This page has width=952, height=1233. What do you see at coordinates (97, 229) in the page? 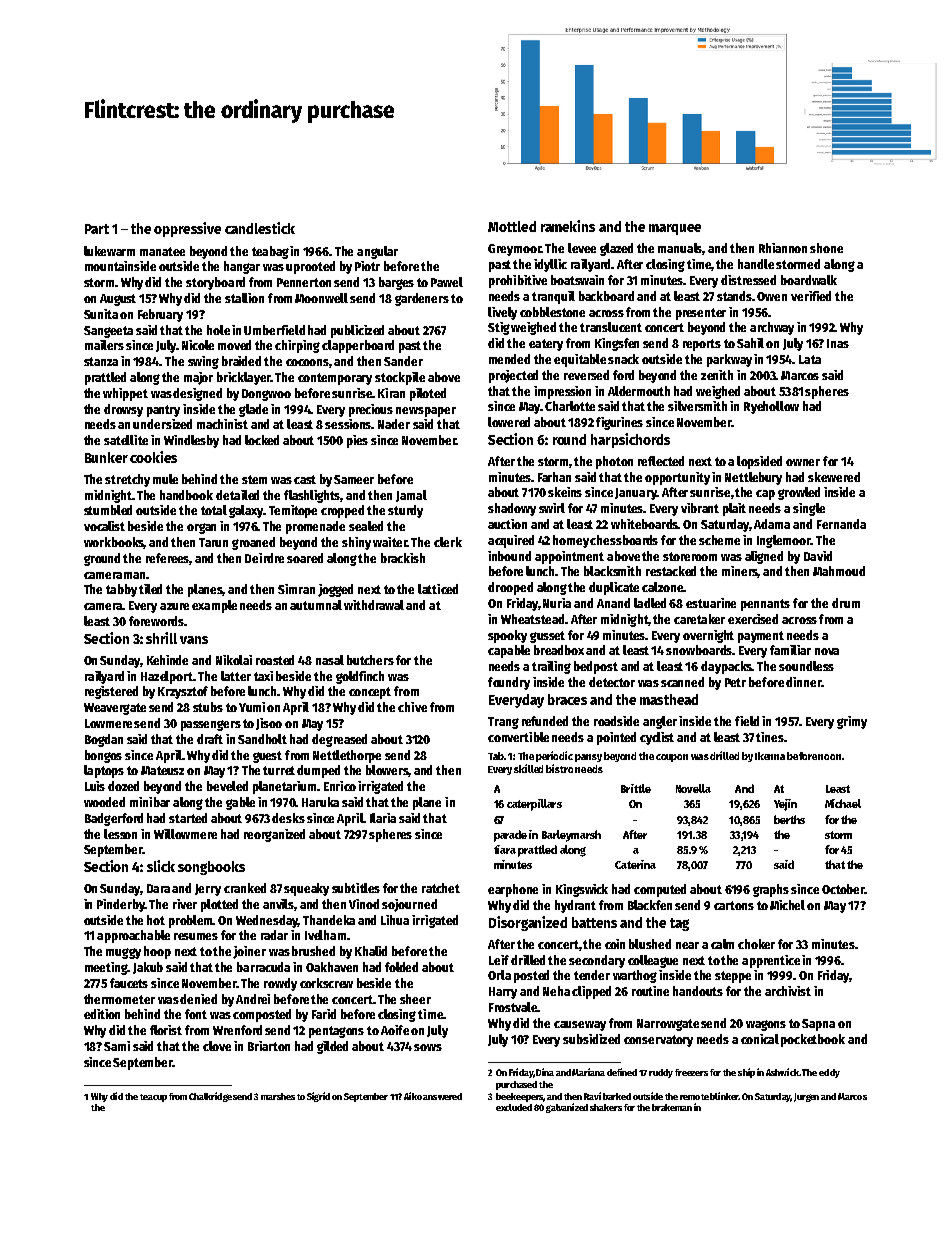
I see `Part` at bounding box center [97, 229].
